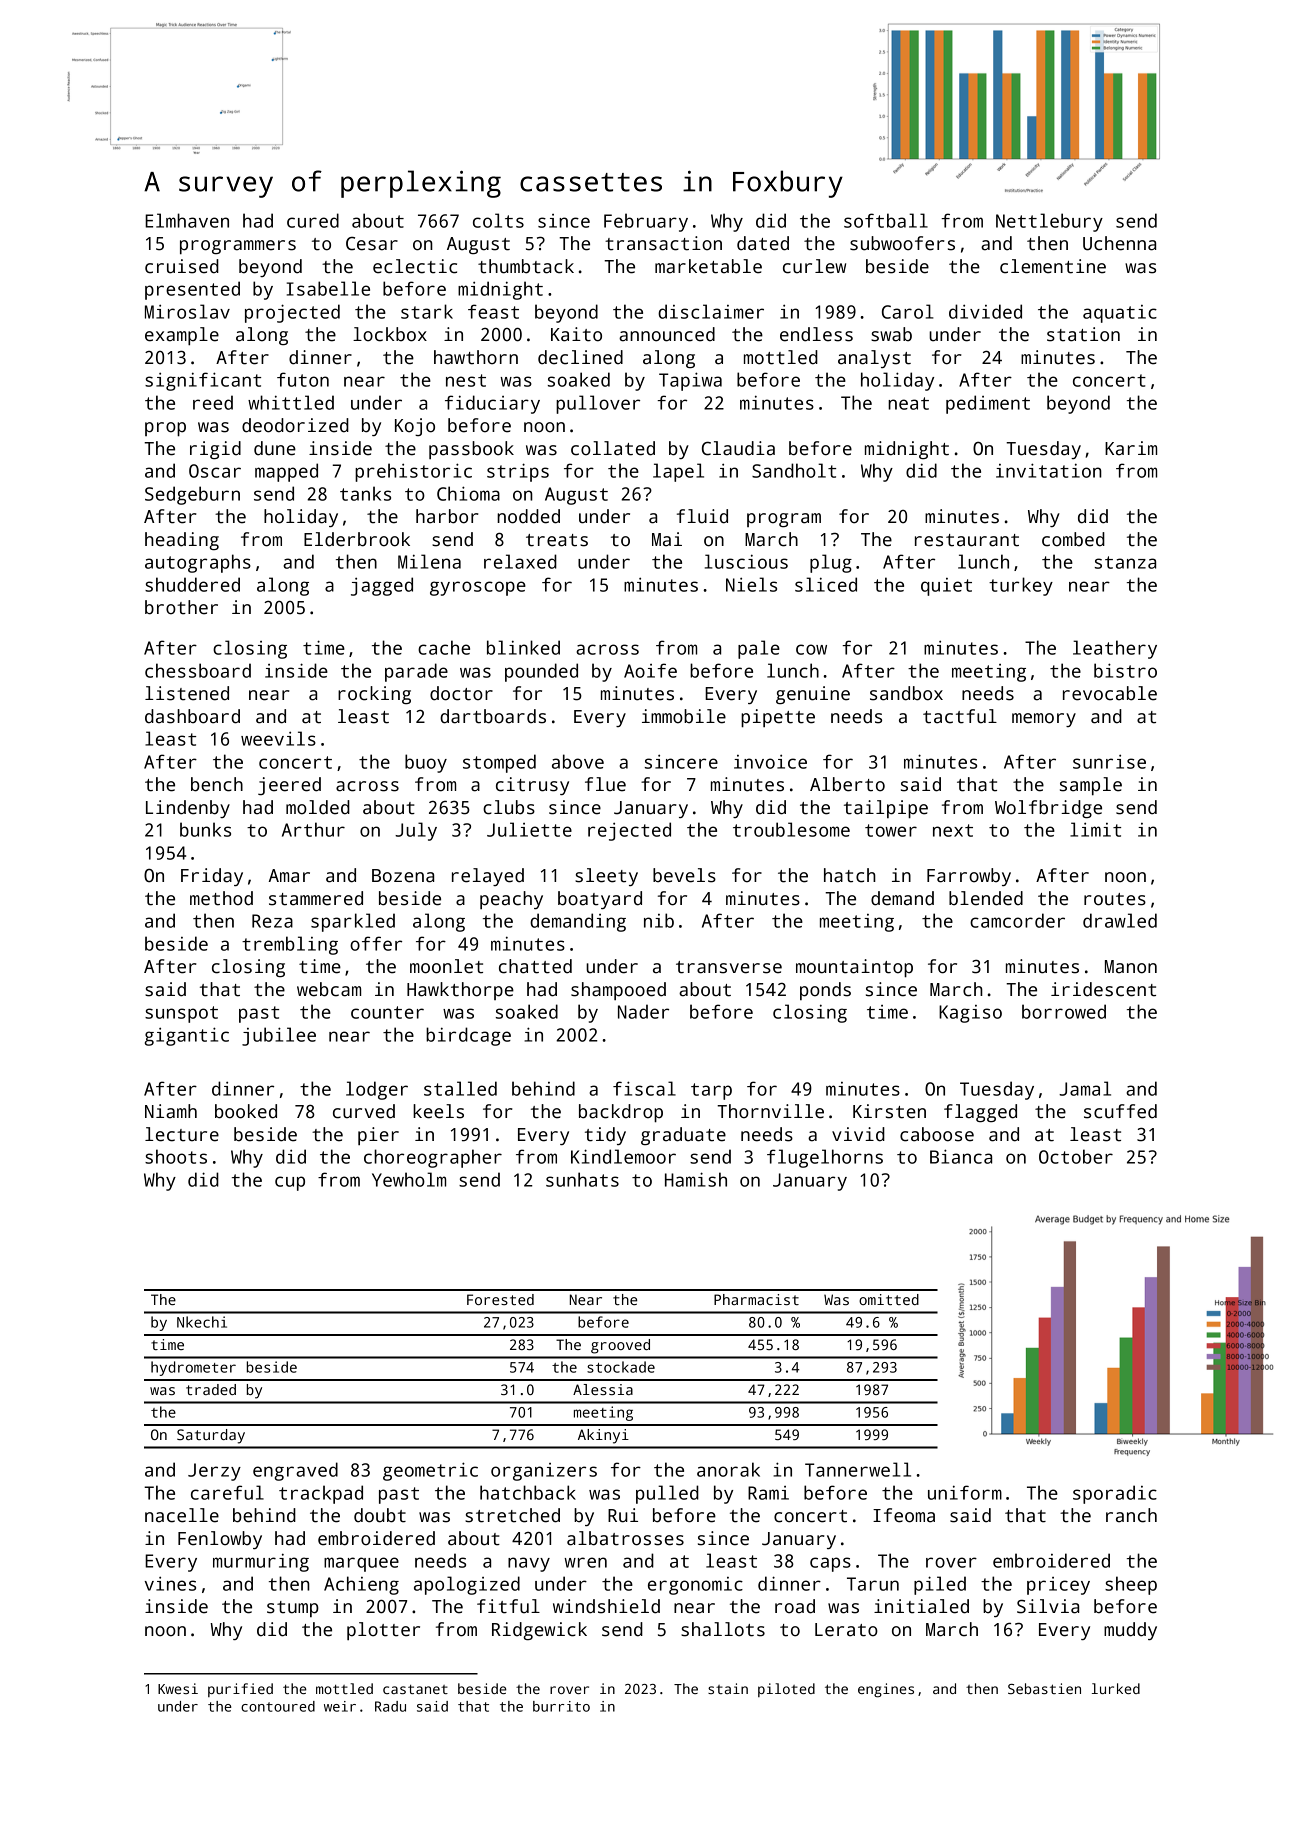  I want to click on traded, so click(211, 1389).
